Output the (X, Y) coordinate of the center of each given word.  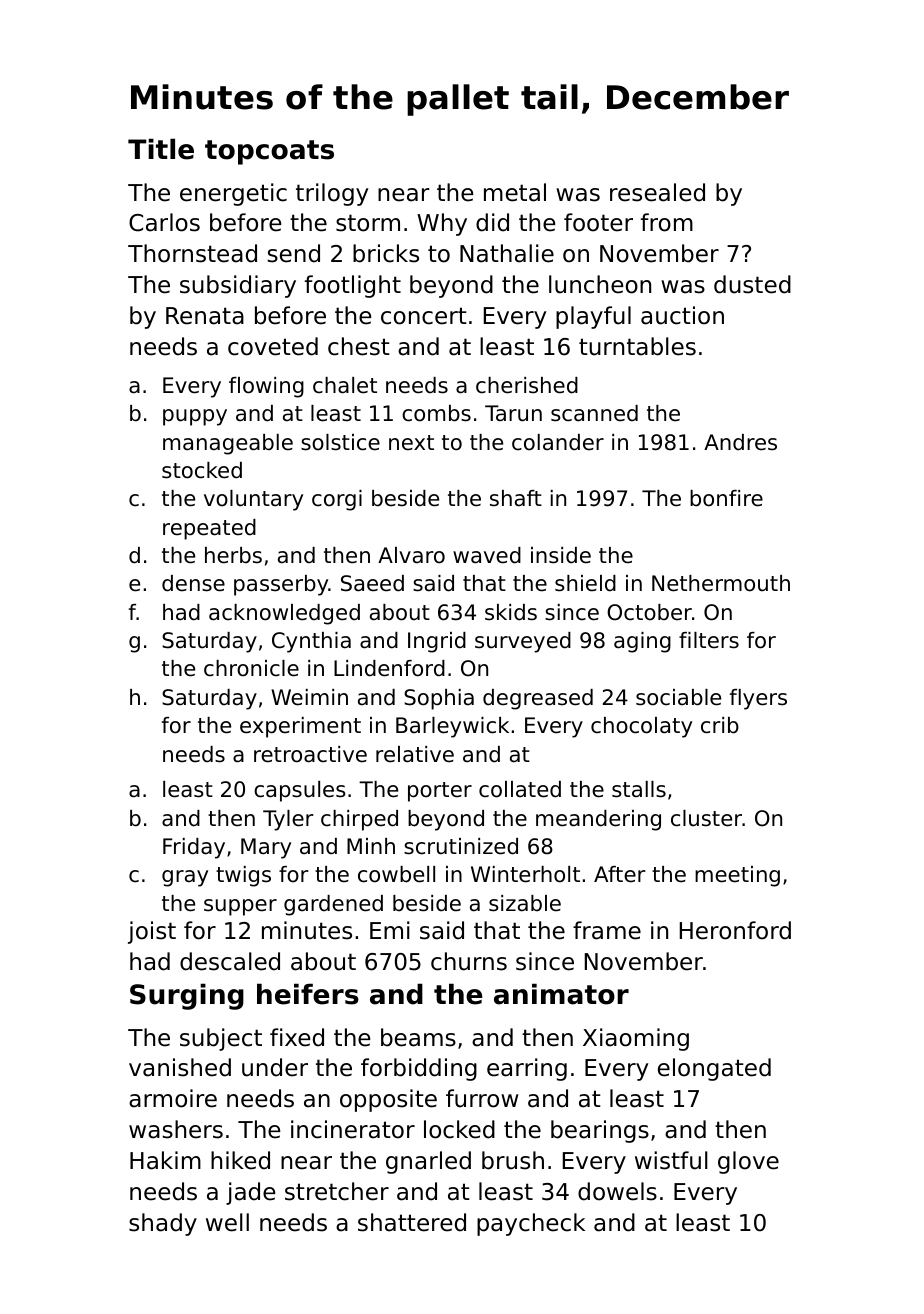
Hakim (165, 1160)
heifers (308, 994)
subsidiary (238, 286)
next (411, 443)
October (649, 612)
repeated (209, 529)
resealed (657, 192)
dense (193, 583)
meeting (737, 876)
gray (185, 878)
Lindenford (389, 668)
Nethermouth (721, 583)
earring (527, 1069)
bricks (386, 253)
